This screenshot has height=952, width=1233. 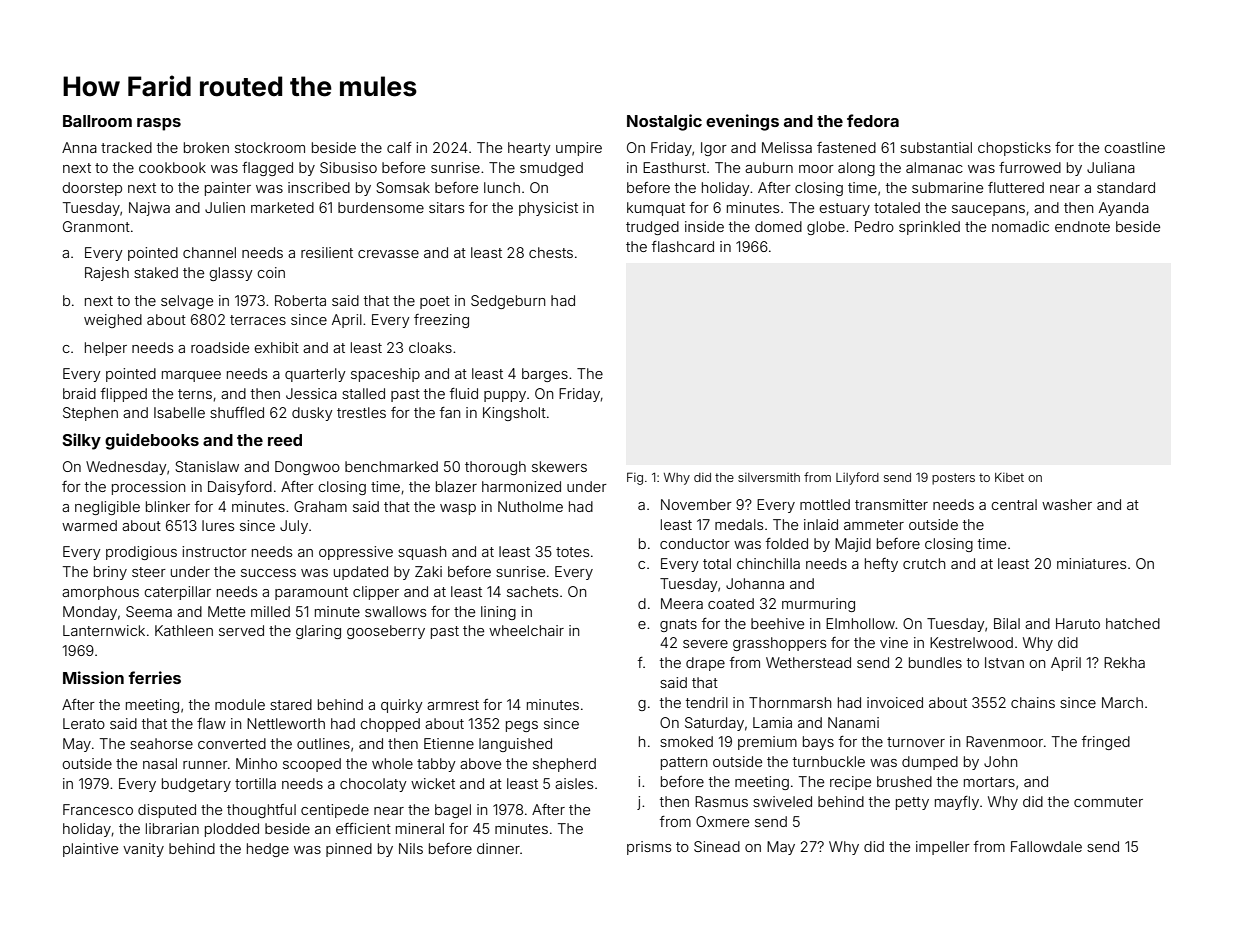 What do you see at coordinates (446, 207) in the screenshot?
I see `sitars` at bounding box center [446, 207].
